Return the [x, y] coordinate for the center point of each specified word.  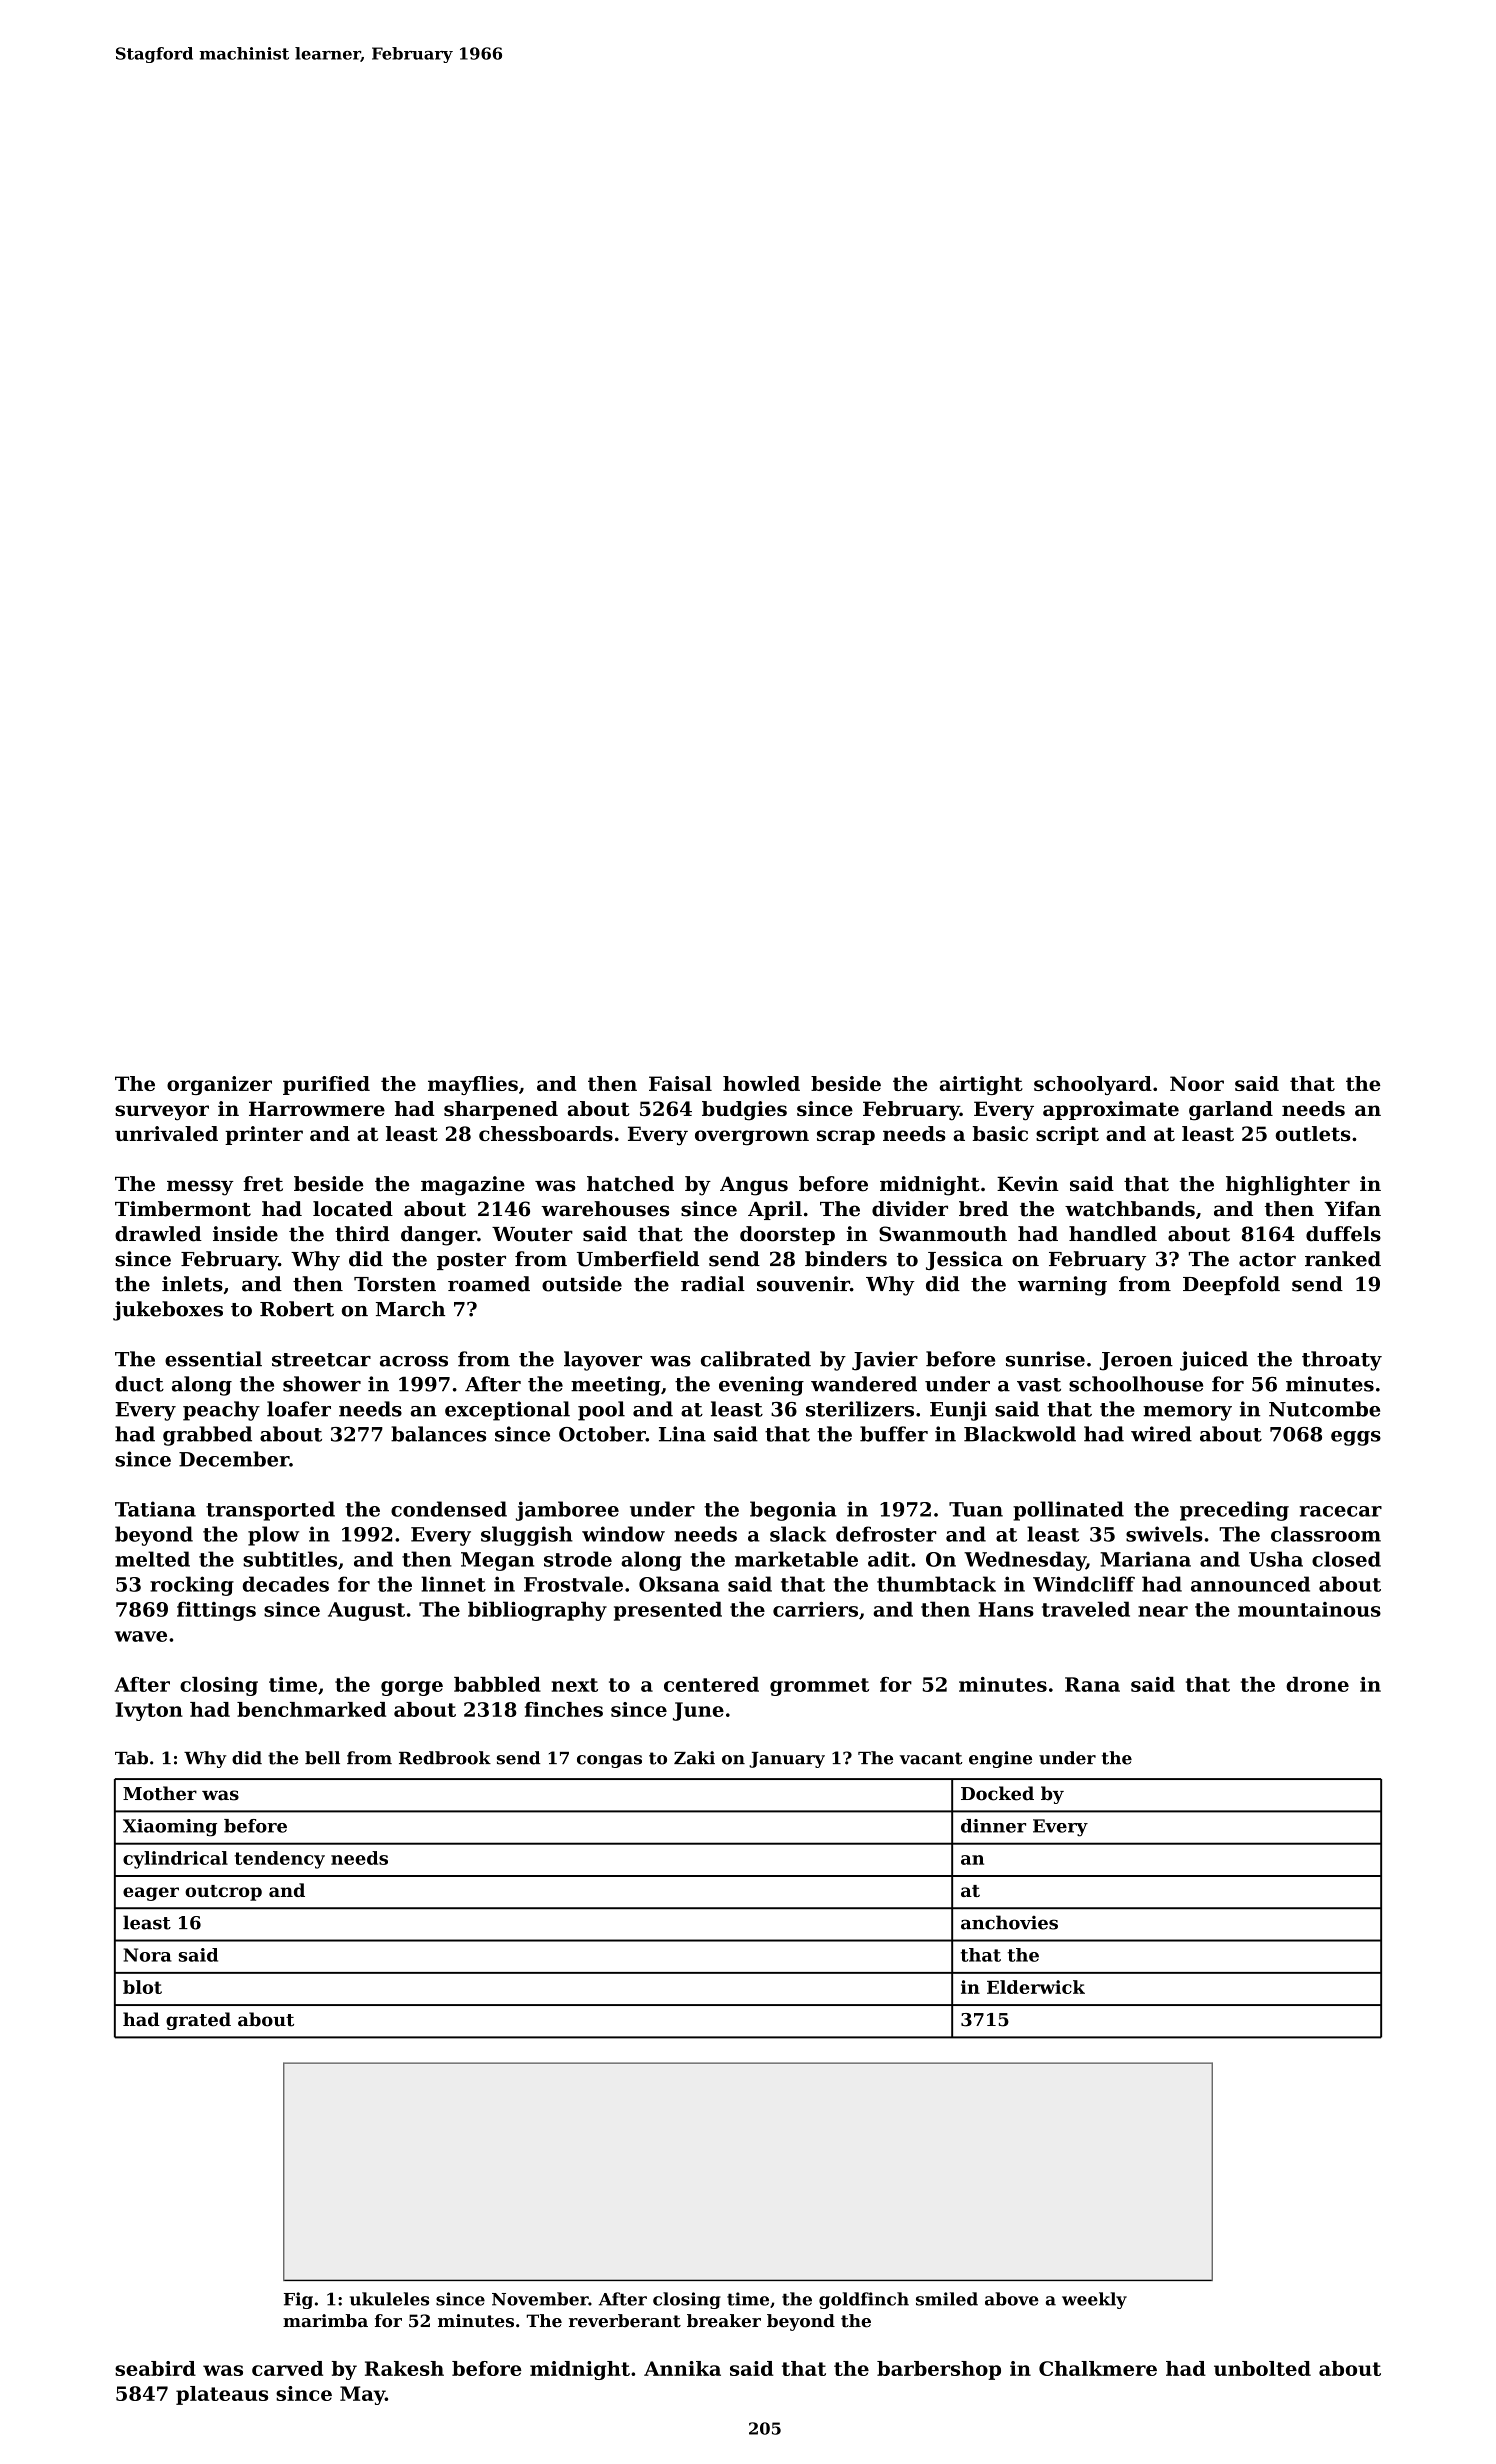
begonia [793, 1511]
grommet [819, 1687]
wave [141, 1636]
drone [1317, 1684]
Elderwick [1036, 1987]
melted [152, 1559]
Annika [682, 2368]
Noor [1197, 1083]
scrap [846, 1137]
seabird [155, 2368]
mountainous [1309, 1609]
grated [198, 2021]
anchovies [1009, 1922]
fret [263, 1184]
